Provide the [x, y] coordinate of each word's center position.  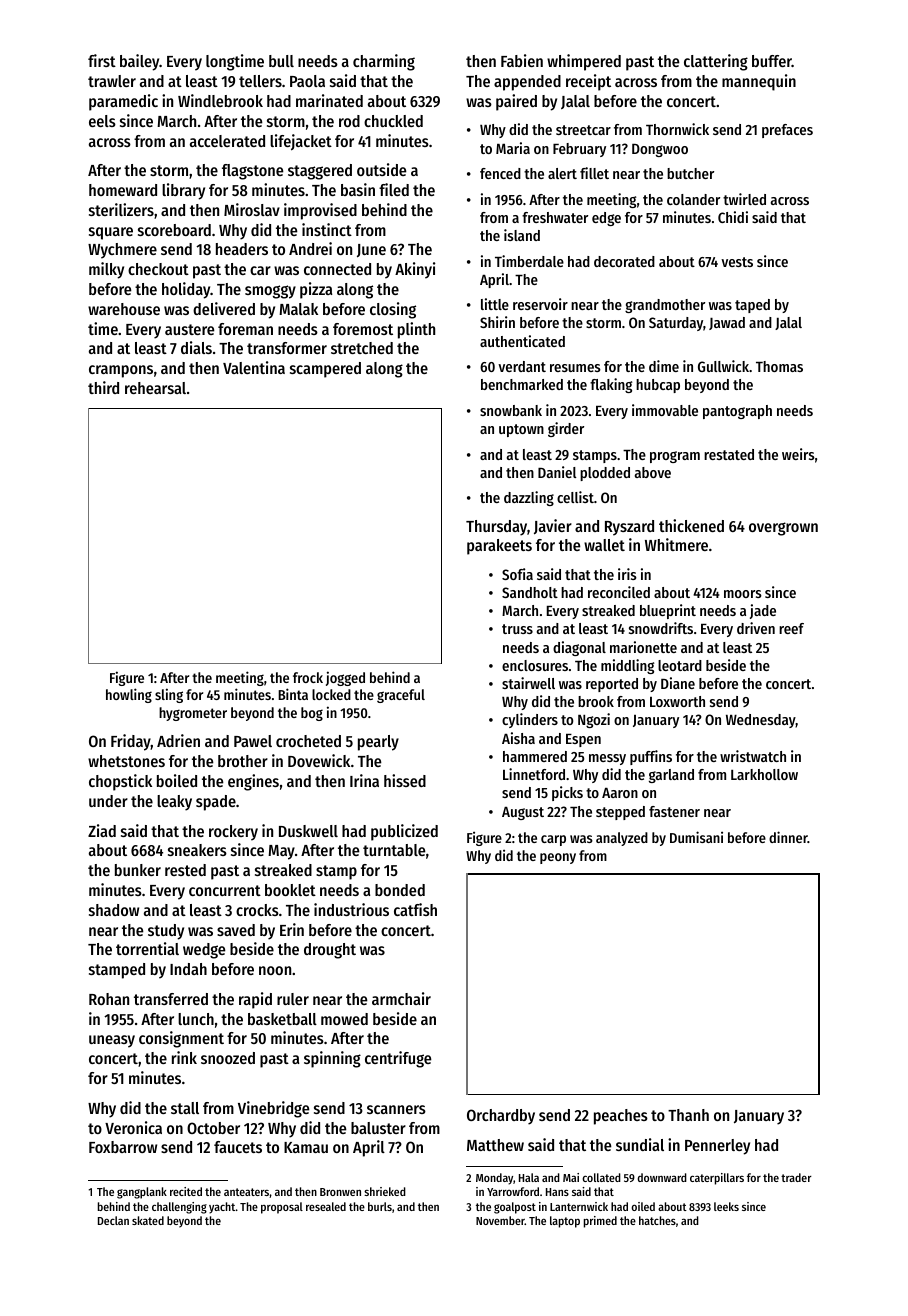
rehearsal [155, 388]
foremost [363, 329]
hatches [657, 1220]
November [500, 1220]
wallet [604, 545]
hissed [405, 780]
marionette [643, 647]
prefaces [787, 131]
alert [562, 173]
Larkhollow [764, 774]
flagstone [253, 172]
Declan [113, 1220]
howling [129, 695]
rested [185, 870]
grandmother [665, 306]
